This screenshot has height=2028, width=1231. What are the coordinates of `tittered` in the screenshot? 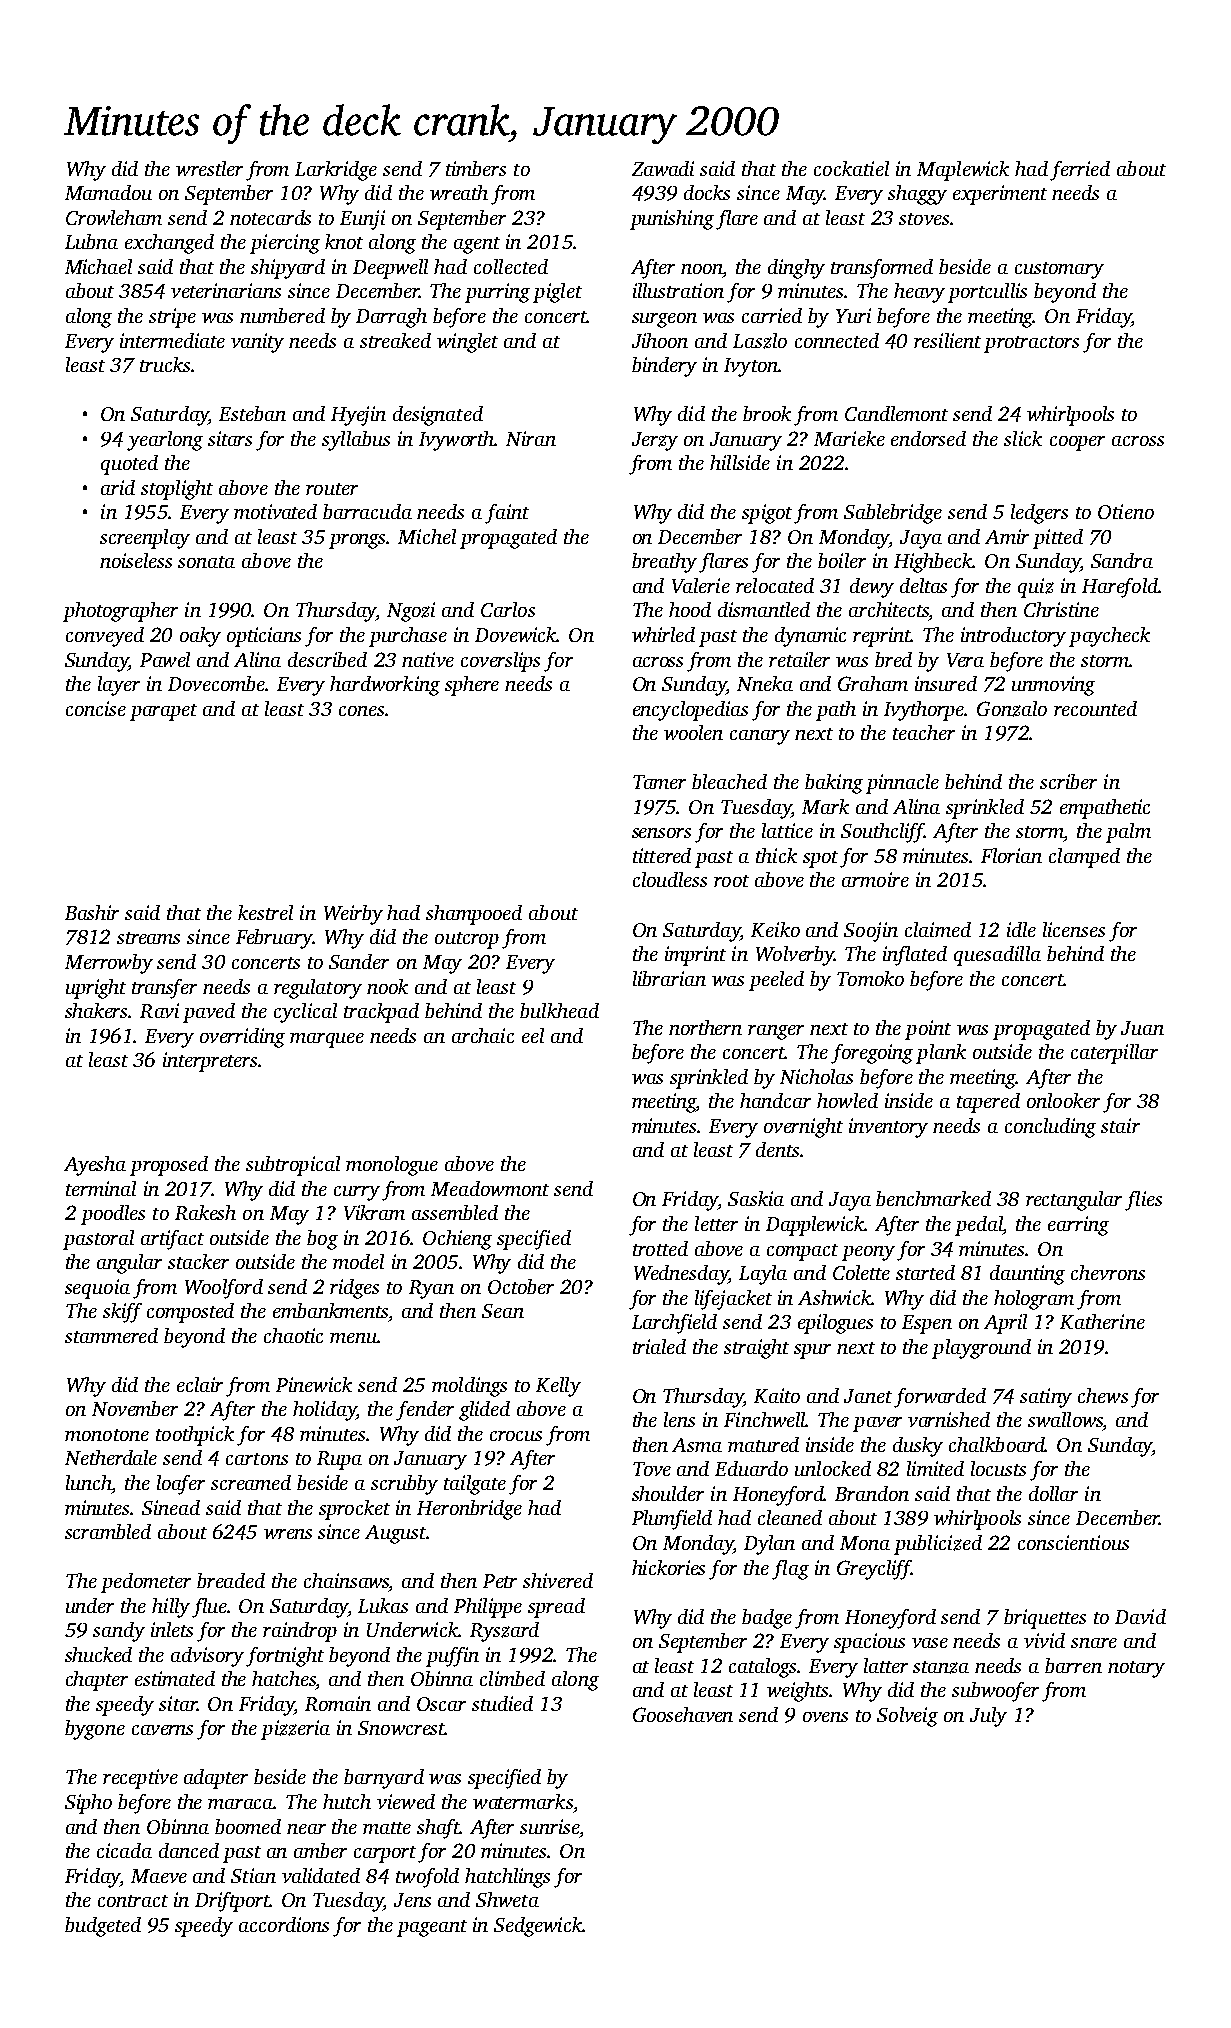 It's located at (662, 855).
